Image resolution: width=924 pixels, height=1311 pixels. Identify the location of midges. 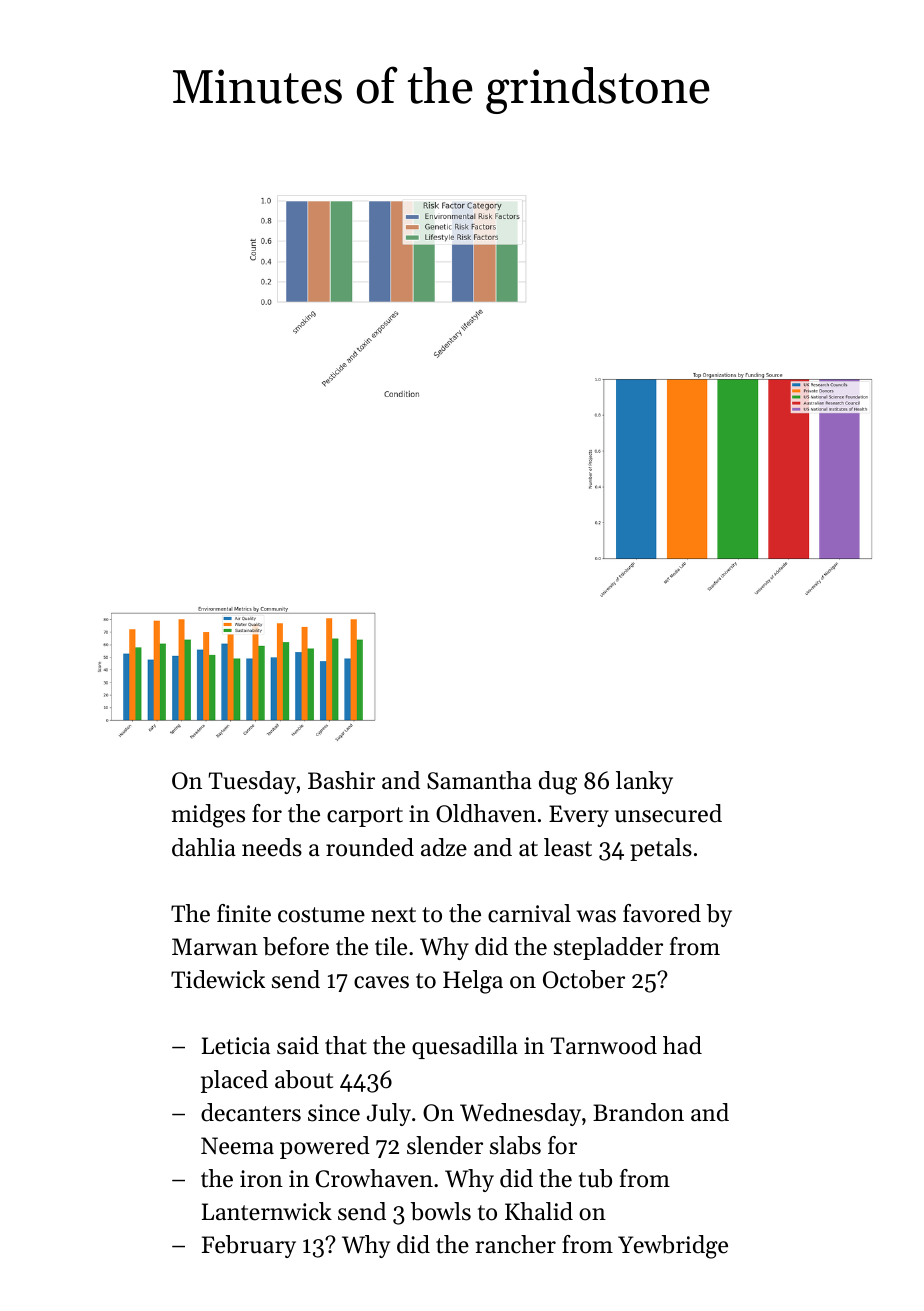
(208, 816).
